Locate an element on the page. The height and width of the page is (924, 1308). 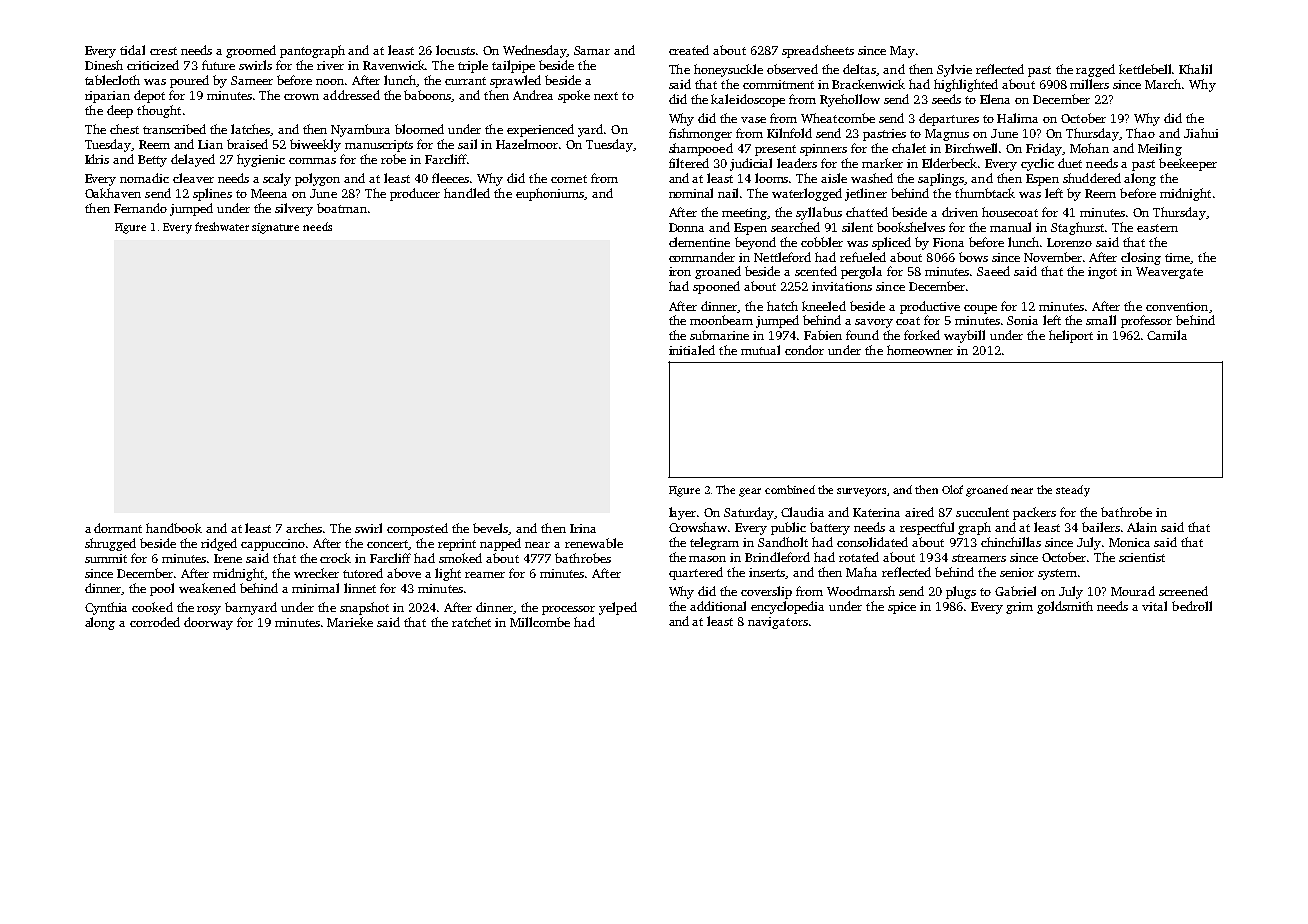
May is located at coordinates (902, 52).
